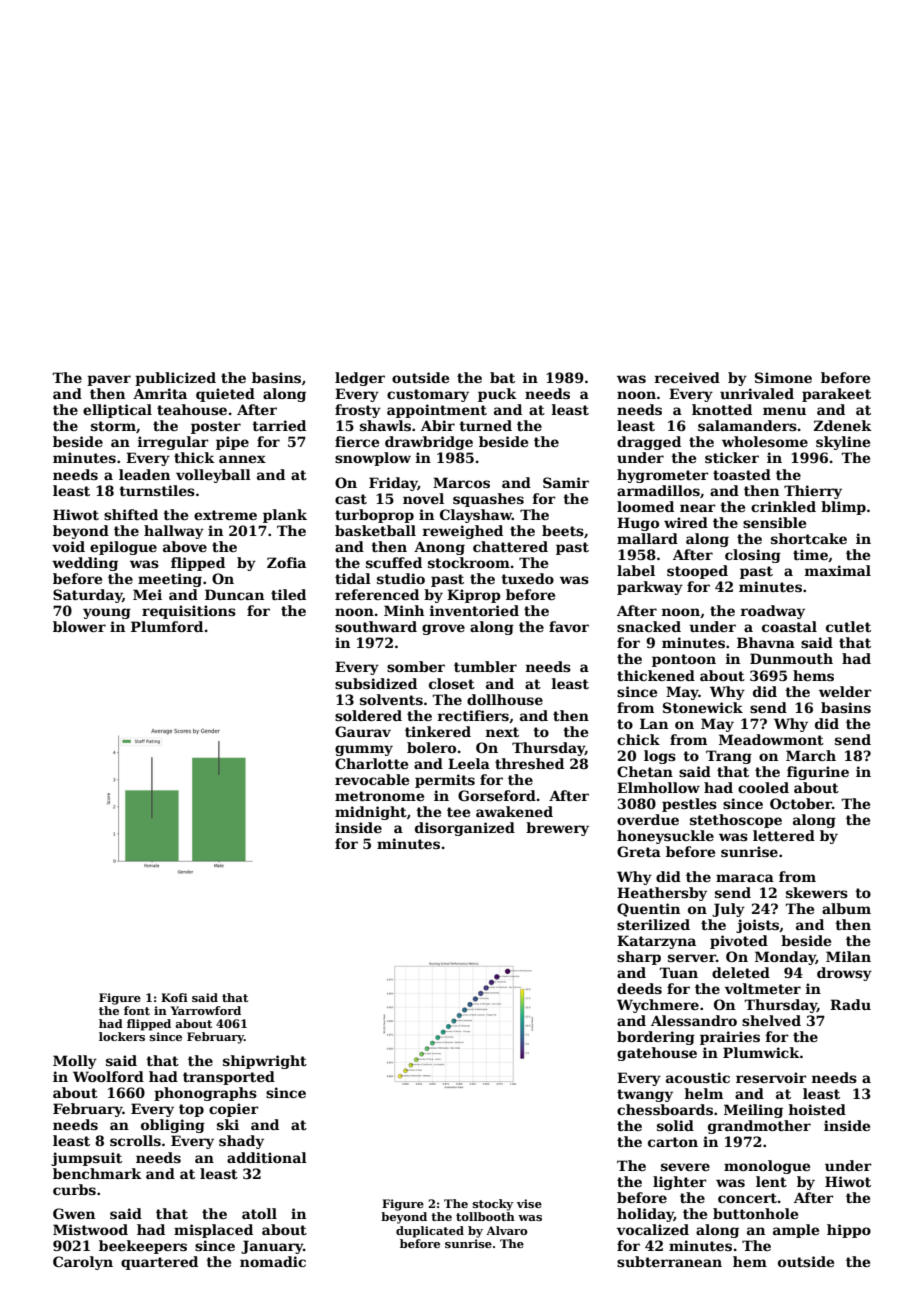 The height and width of the page is (1308, 924). Describe the element at coordinates (502, 377) in the page. I see `bat` at that location.
